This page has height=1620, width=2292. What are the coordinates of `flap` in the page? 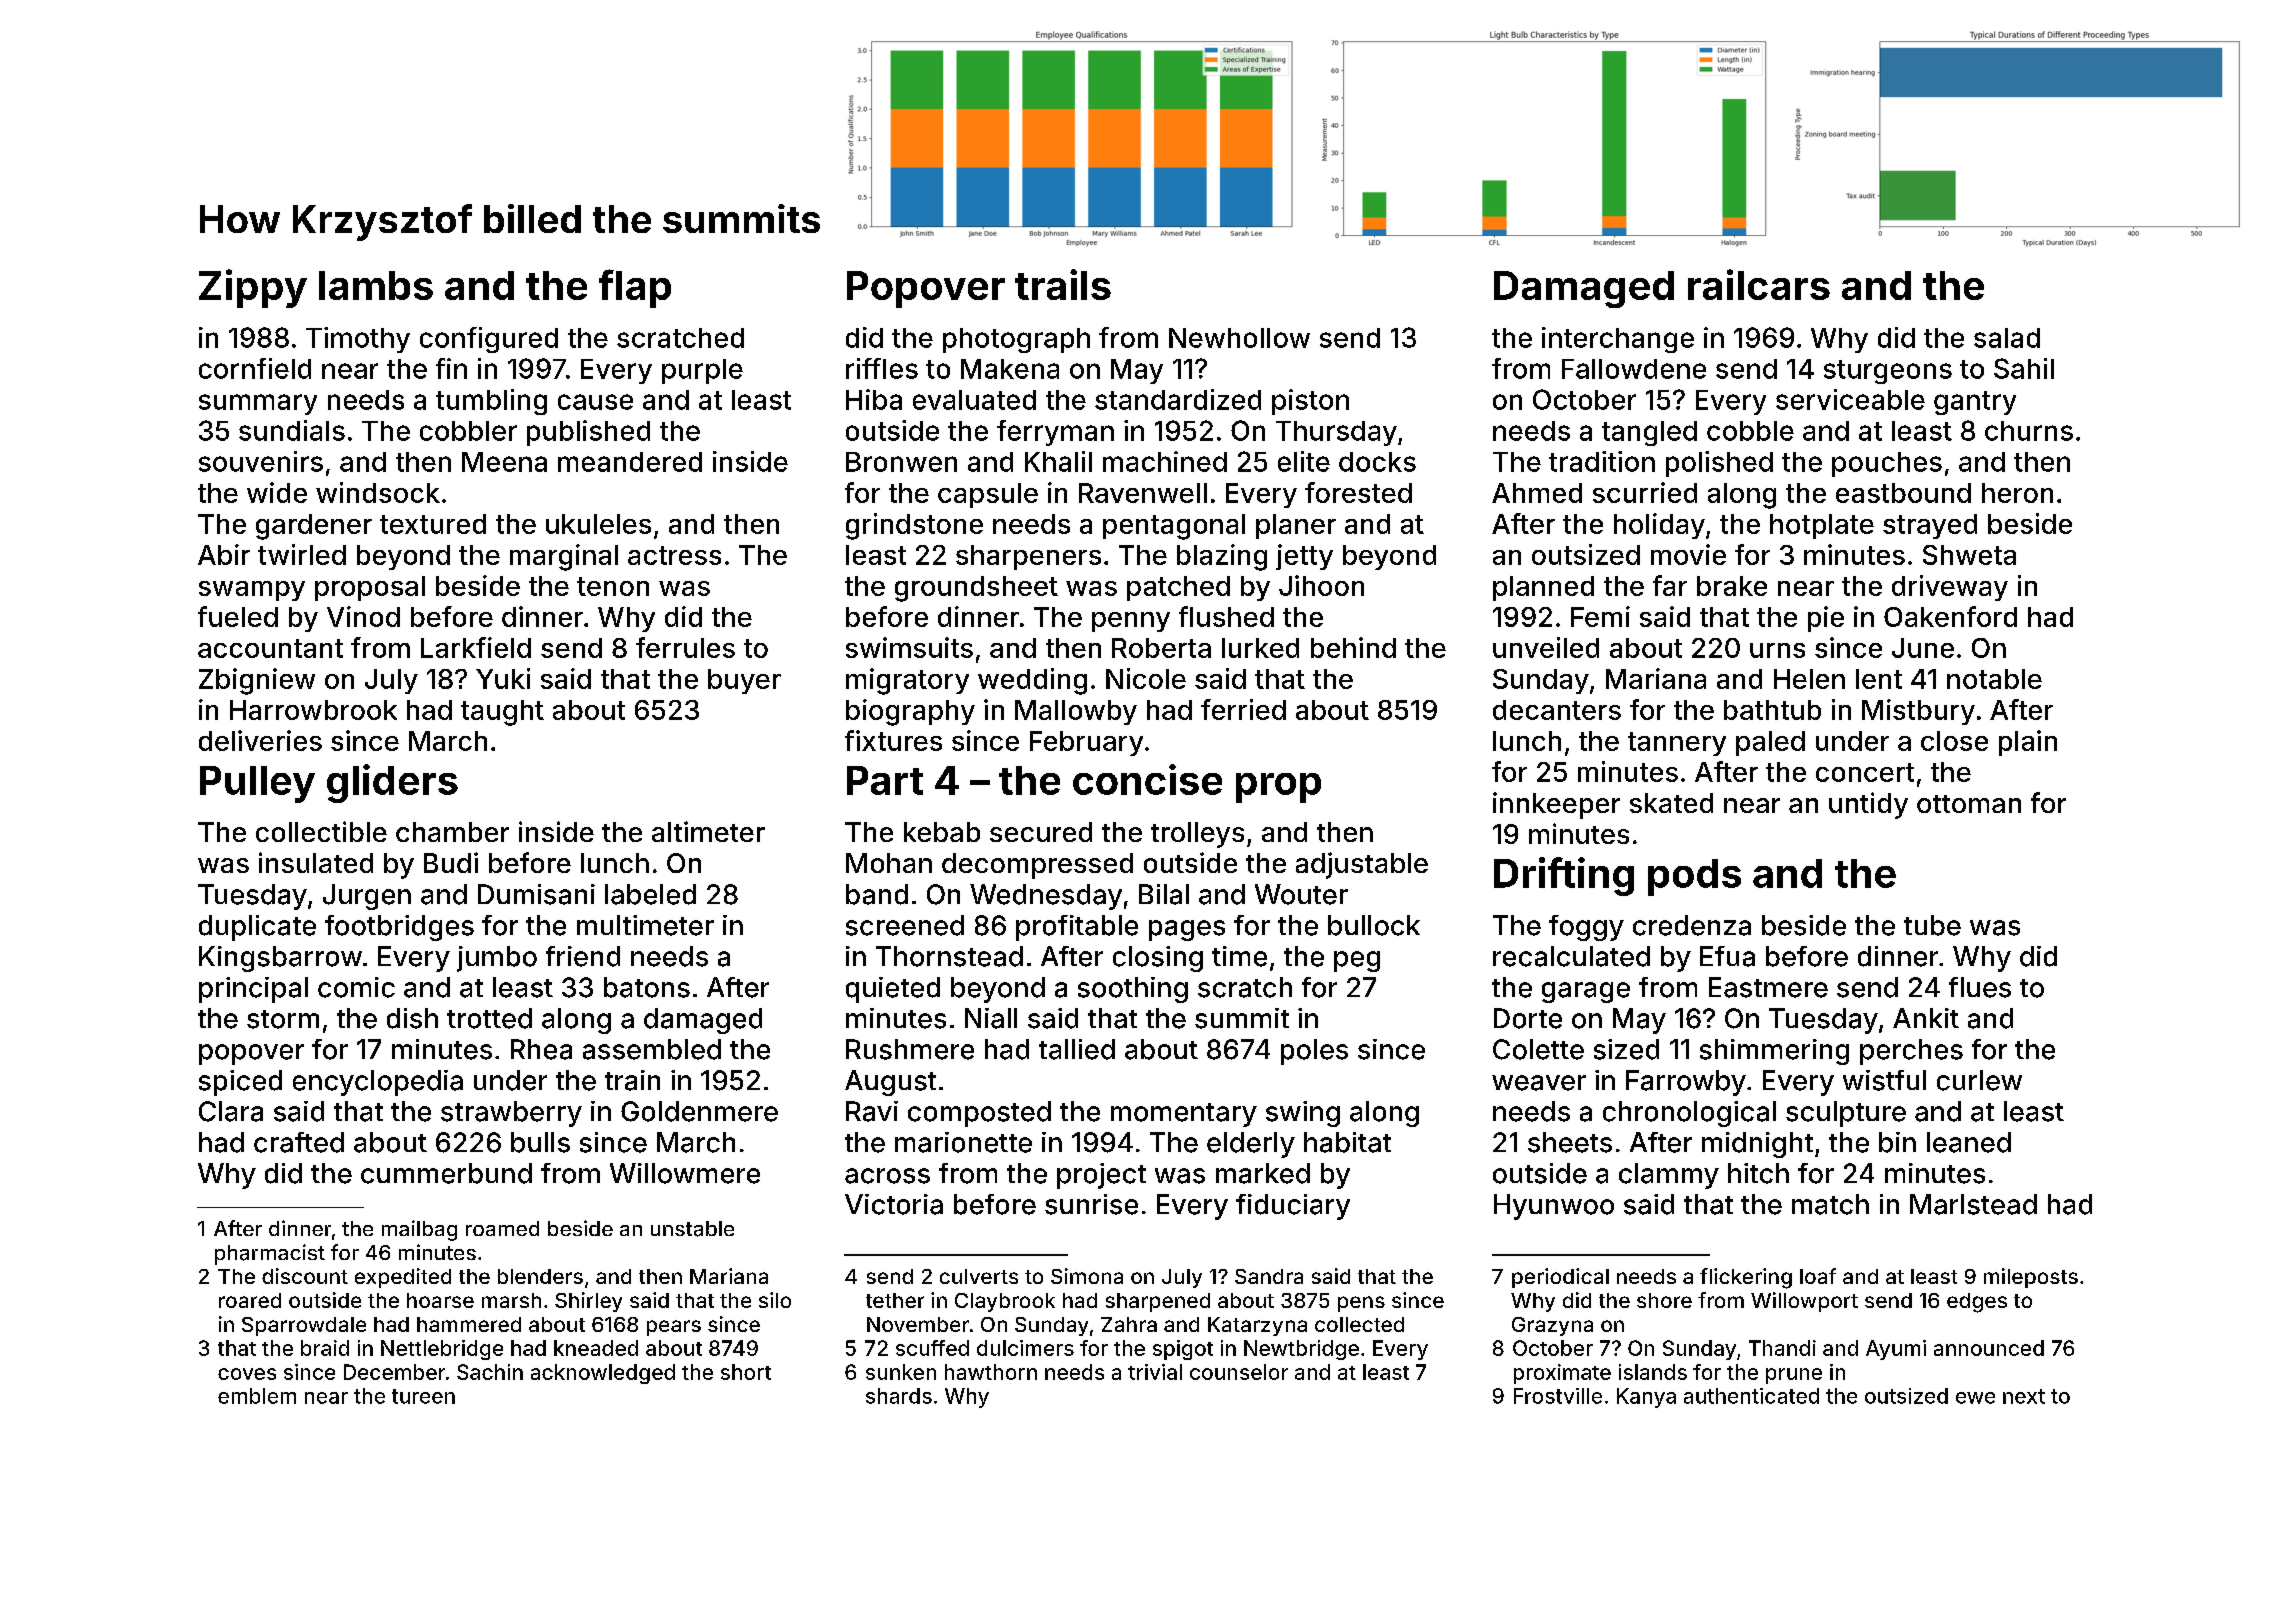 It's located at (635, 288).
